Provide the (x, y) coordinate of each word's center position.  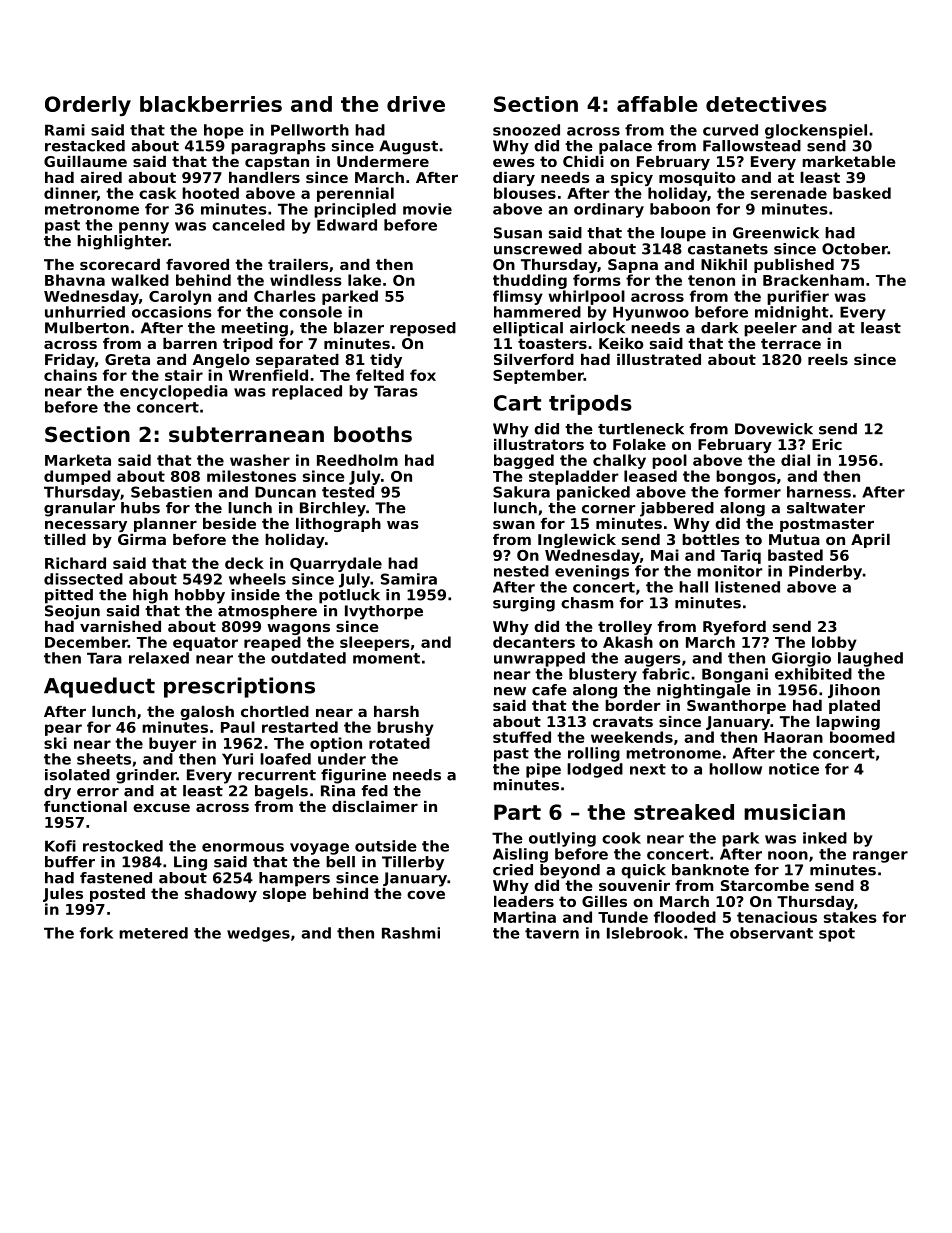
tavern (552, 933)
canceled (248, 225)
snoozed (526, 130)
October (855, 249)
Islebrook (645, 933)
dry (57, 792)
